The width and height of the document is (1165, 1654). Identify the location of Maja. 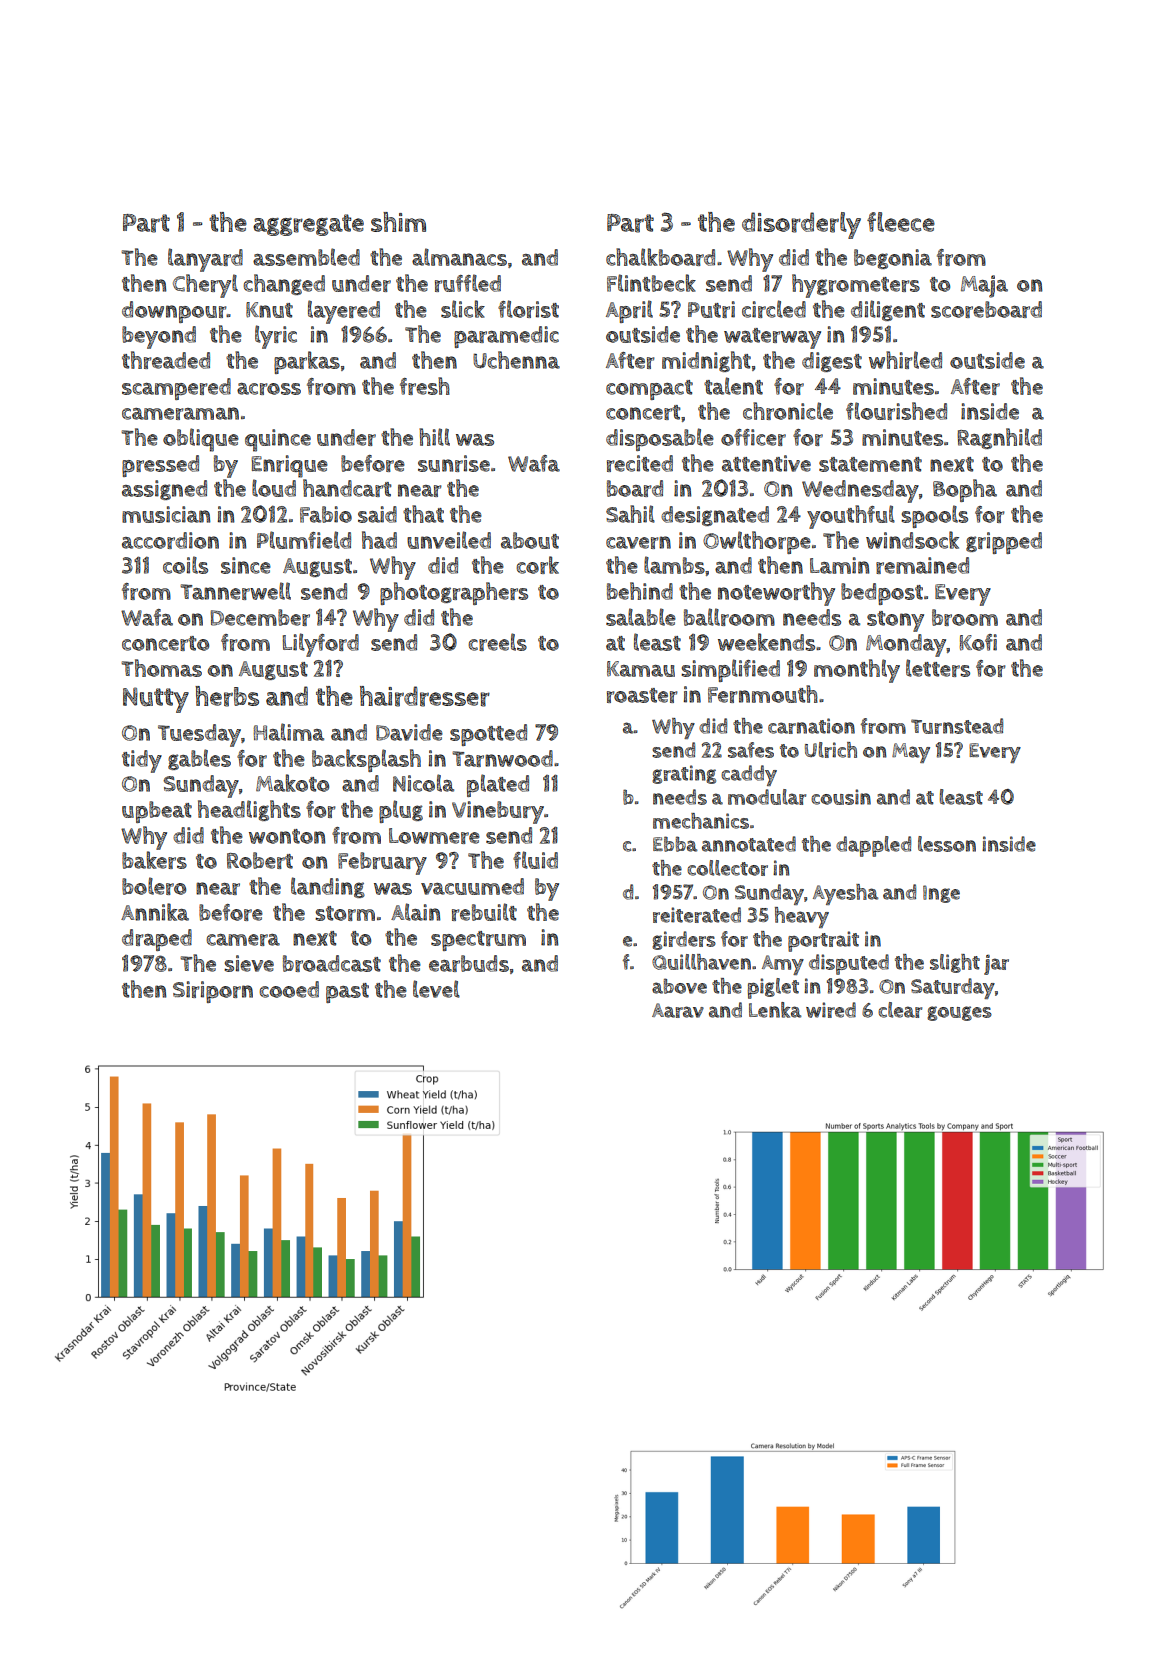
(984, 286).
